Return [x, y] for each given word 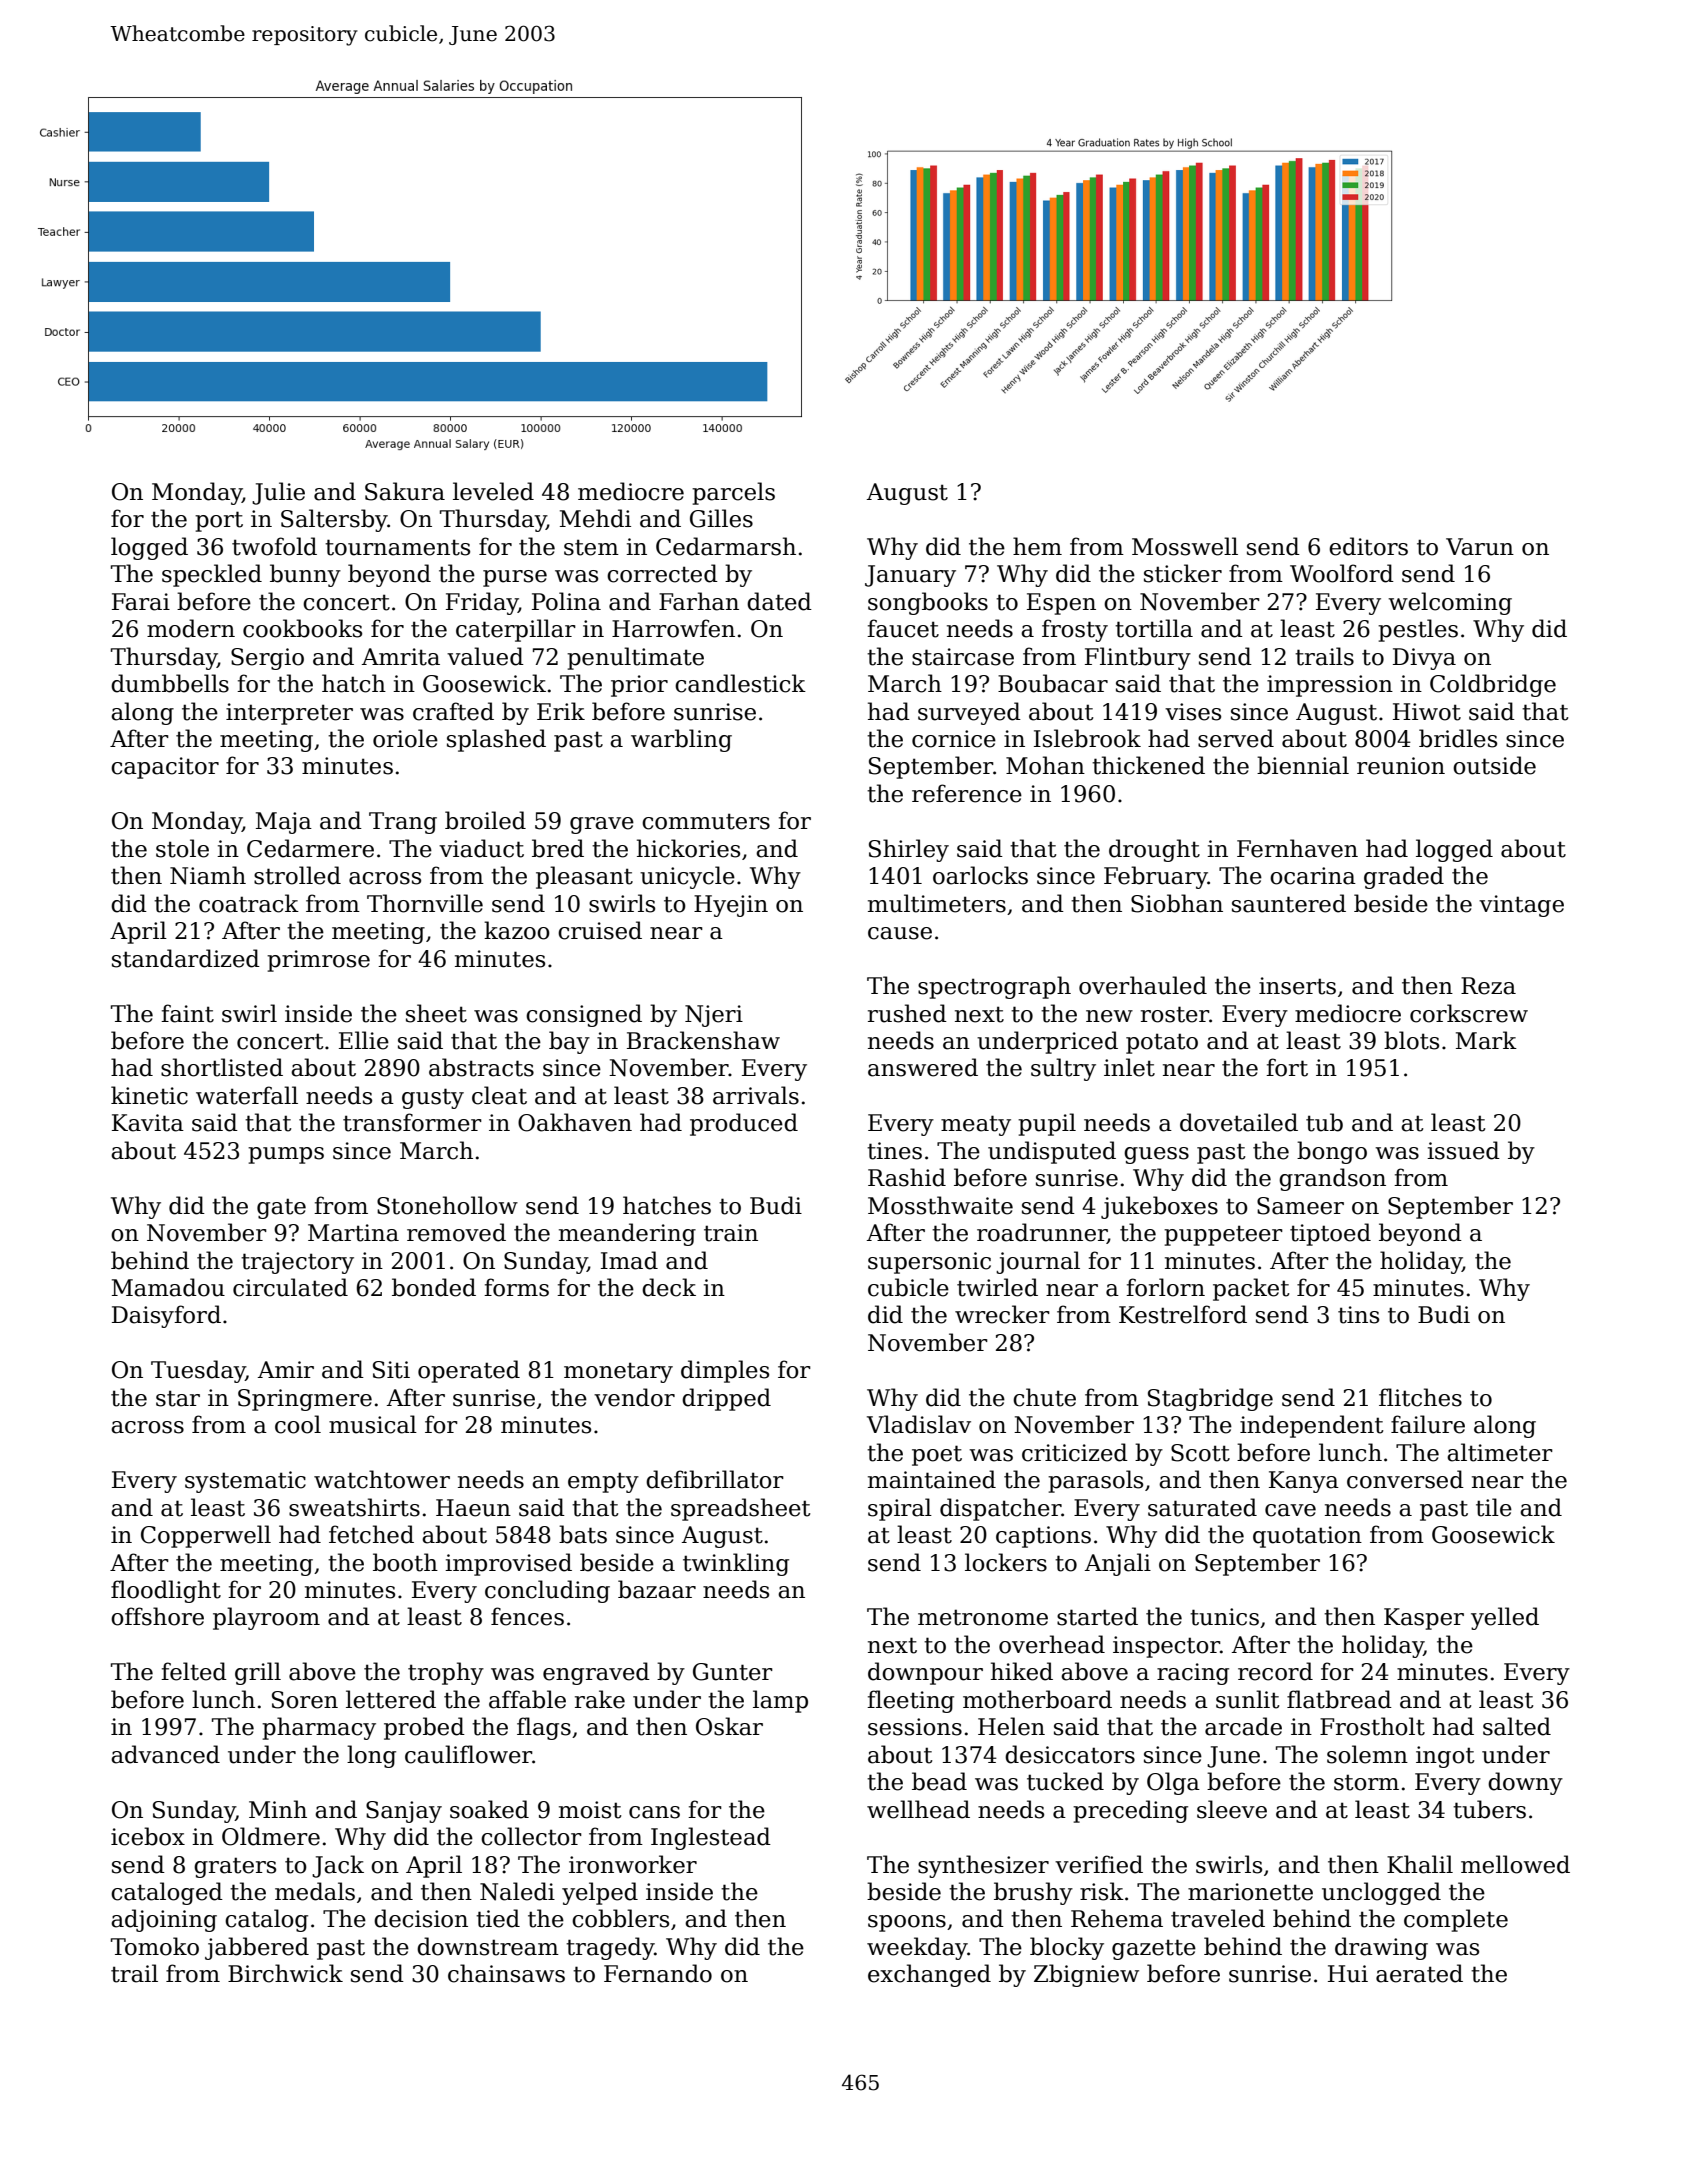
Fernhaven [1297, 848]
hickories [688, 848]
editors [1368, 546]
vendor [634, 1397]
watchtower [382, 1479]
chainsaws [506, 1973]
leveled [493, 491]
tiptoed [1330, 1234]
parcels [733, 493]
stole [182, 848]
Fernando [658, 1973]
